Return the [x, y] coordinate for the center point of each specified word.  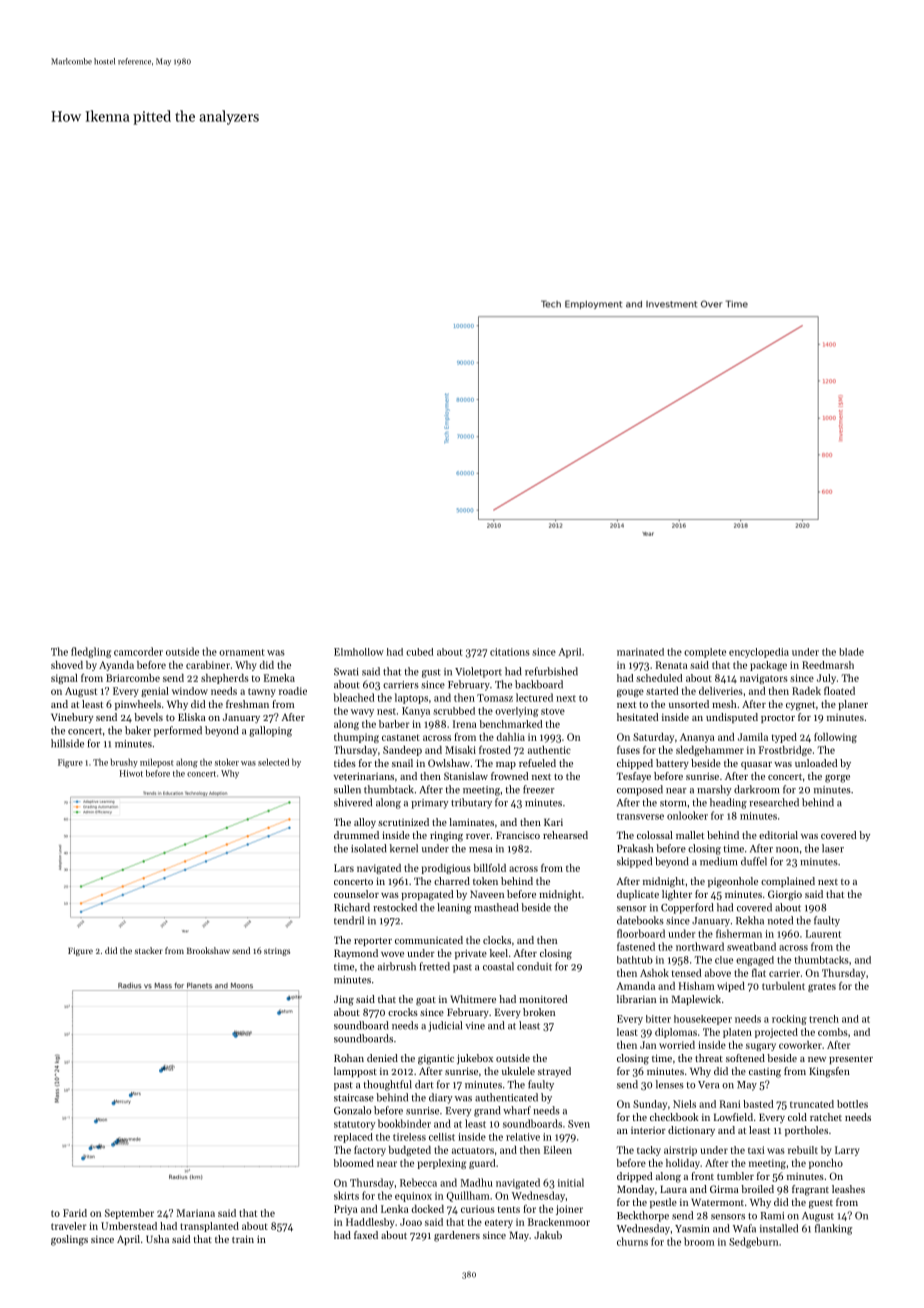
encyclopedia [759, 653]
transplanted [209, 1227]
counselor [356, 894]
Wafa [744, 1228]
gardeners [457, 1236]
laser [833, 848]
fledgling [91, 652]
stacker [149, 950]
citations [510, 652]
